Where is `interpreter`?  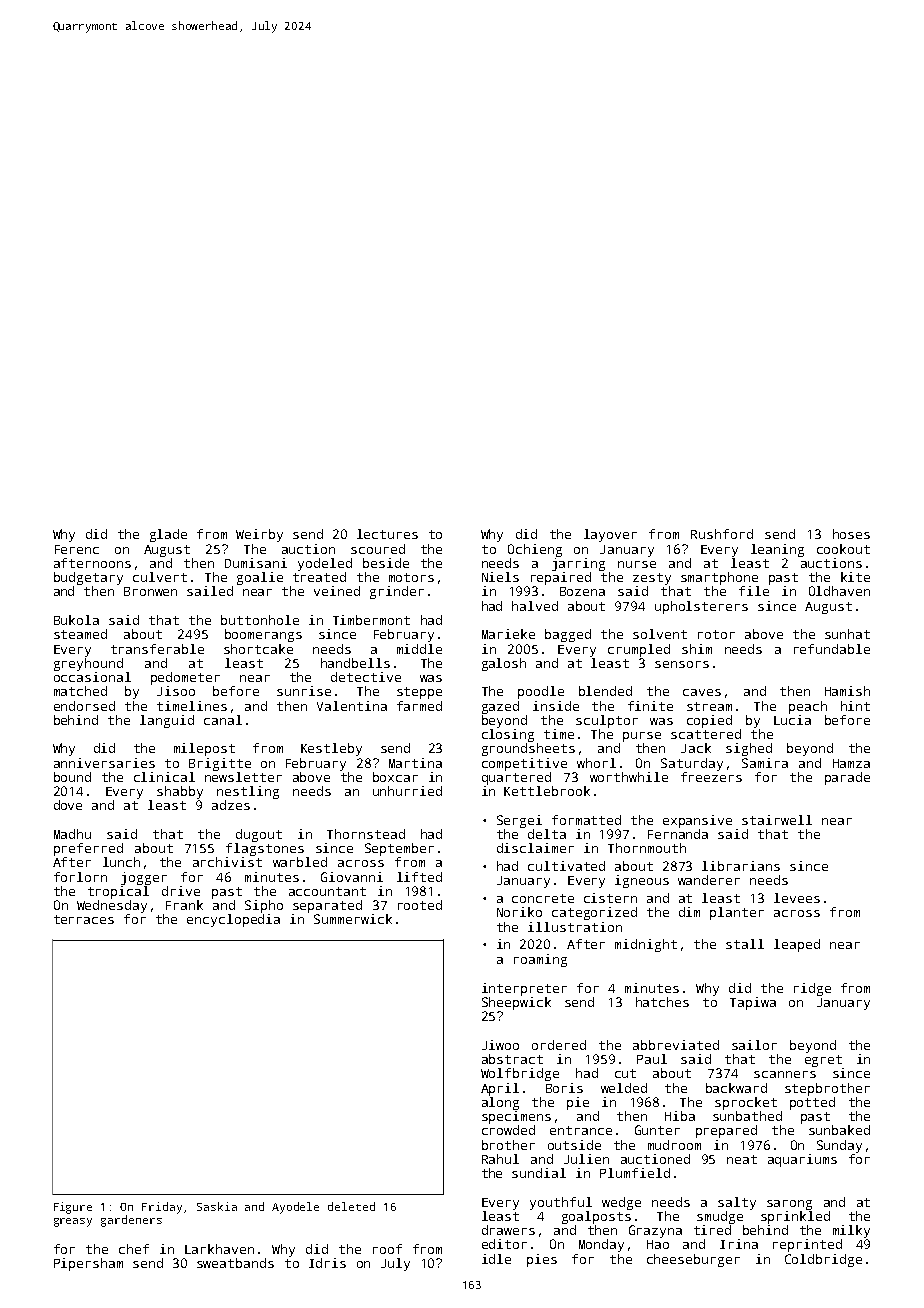
interpreter is located at coordinates (524, 989).
